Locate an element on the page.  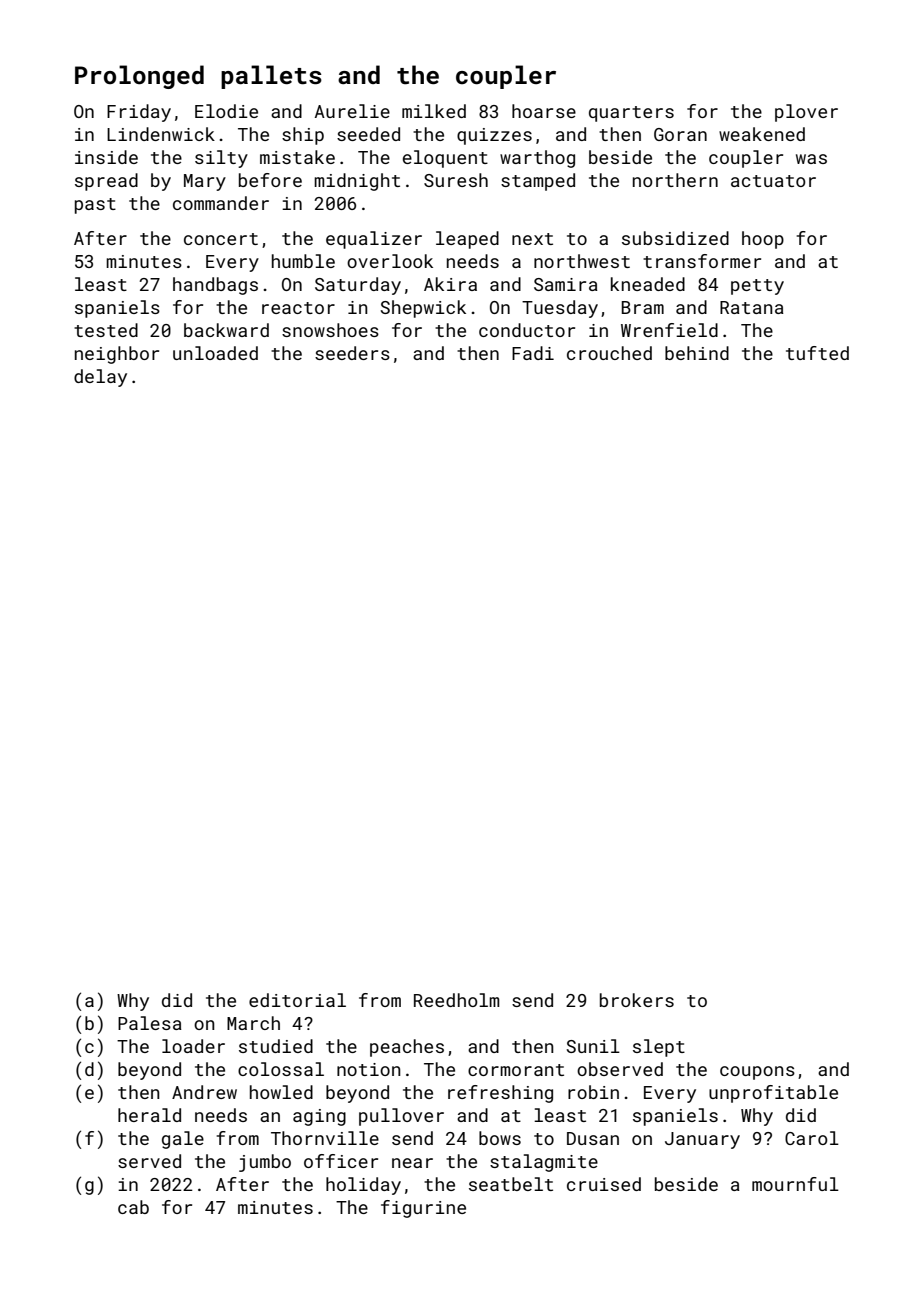
Samira is located at coordinates (566, 284).
